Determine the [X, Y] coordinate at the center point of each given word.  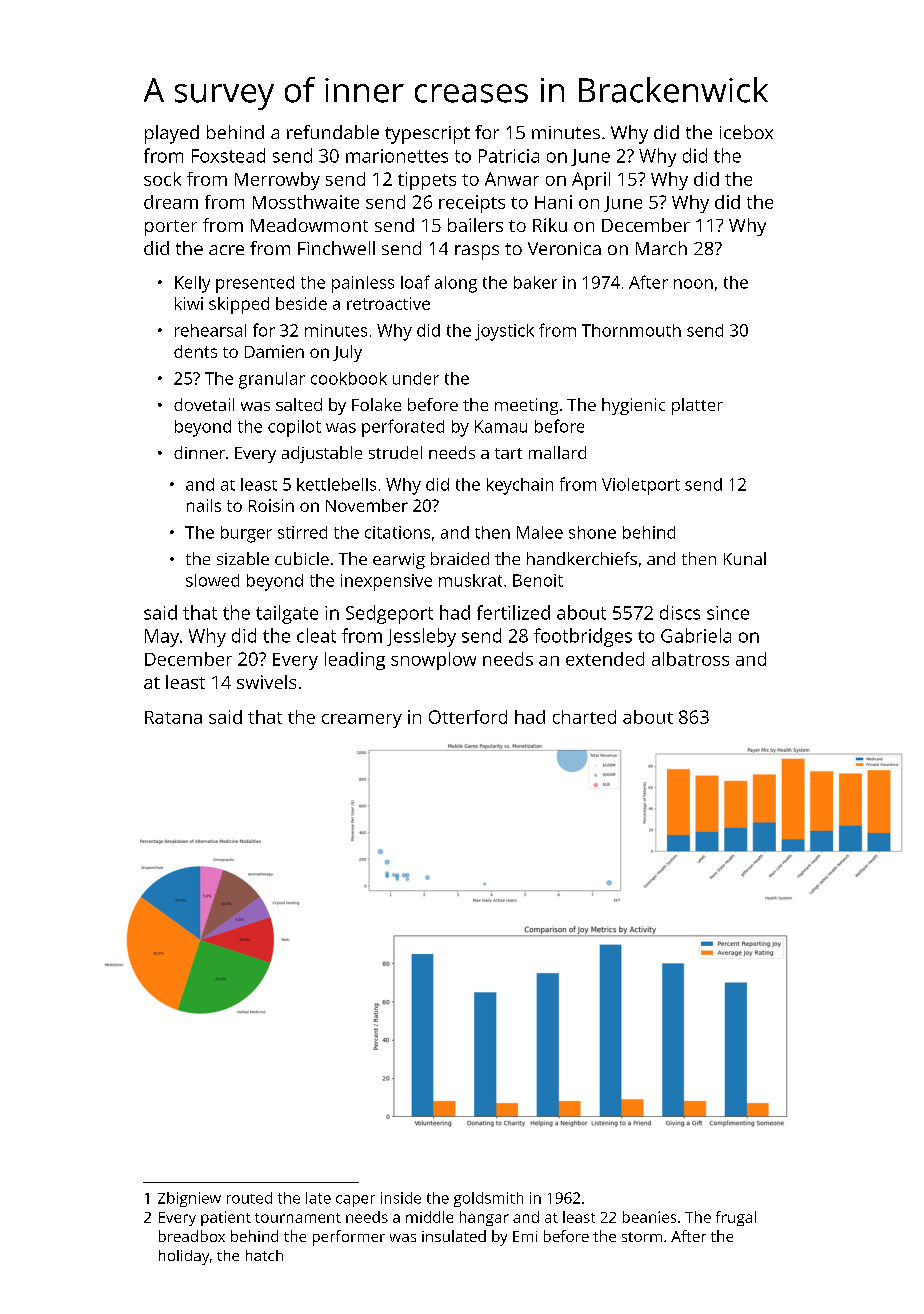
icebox [746, 132]
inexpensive [386, 582]
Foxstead [228, 155]
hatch [264, 1255]
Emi [525, 1236]
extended [605, 659]
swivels [266, 682]
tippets [427, 181]
